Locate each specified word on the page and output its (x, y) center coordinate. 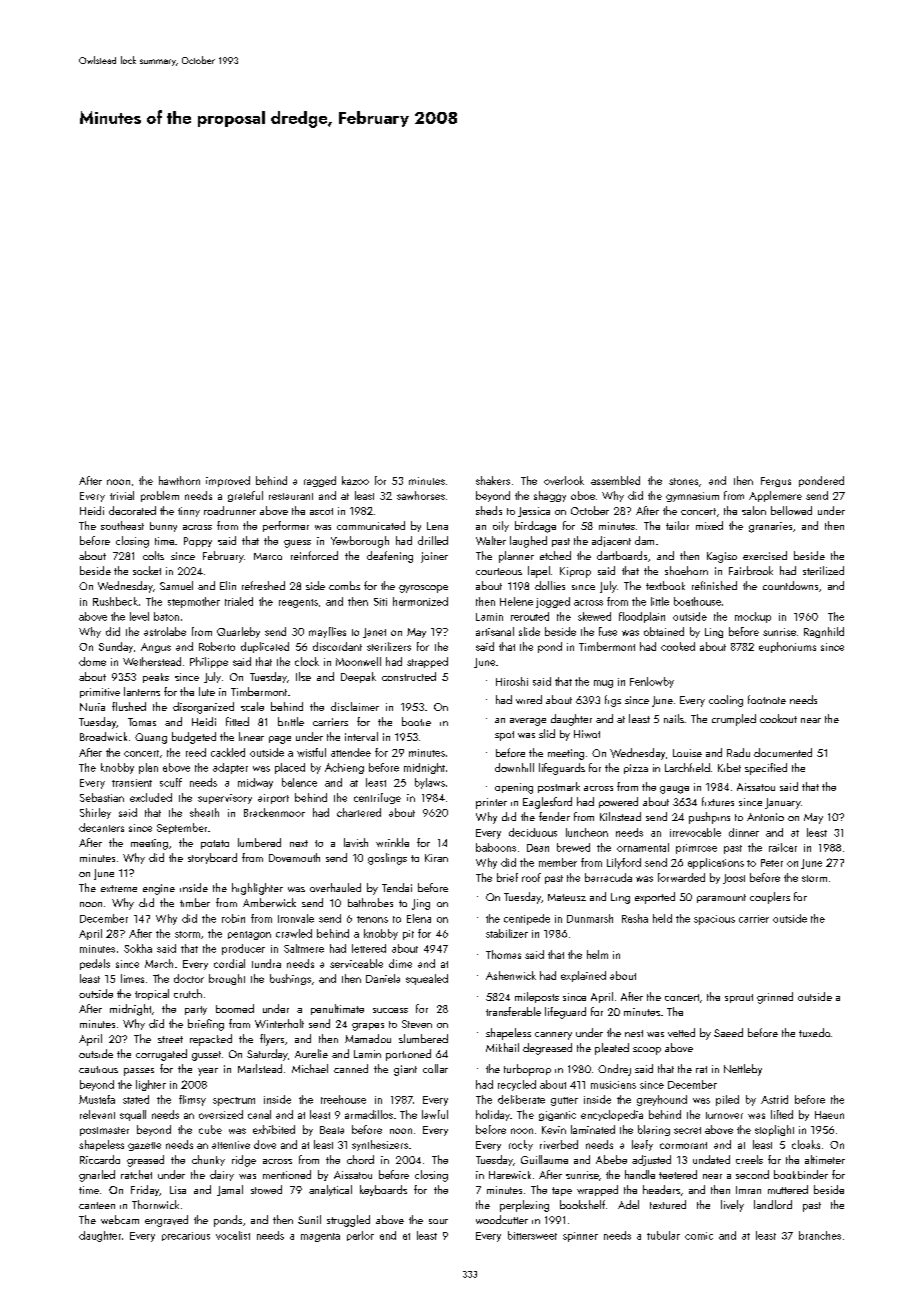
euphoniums (787, 647)
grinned (775, 998)
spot (504, 736)
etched (555, 555)
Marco (268, 556)
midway (255, 783)
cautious (98, 1069)
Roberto (217, 646)
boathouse (697, 601)
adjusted (651, 1160)
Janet (374, 633)
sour (438, 1221)
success (390, 1010)
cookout (778, 718)
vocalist (233, 1235)
